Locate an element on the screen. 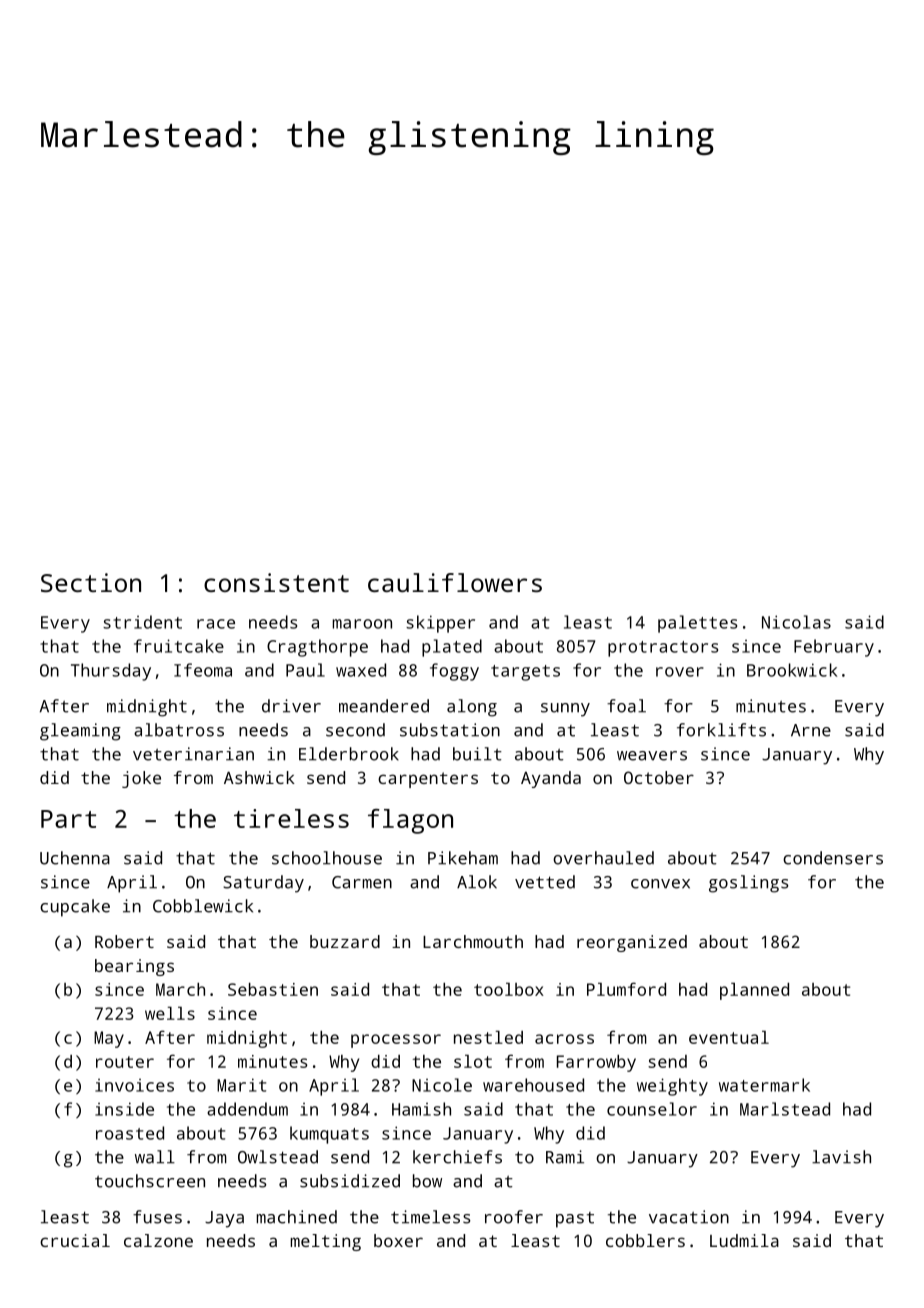 The height and width of the screenshot is (1308, 924). Elderbrook is located at coordinates (349, 754).
